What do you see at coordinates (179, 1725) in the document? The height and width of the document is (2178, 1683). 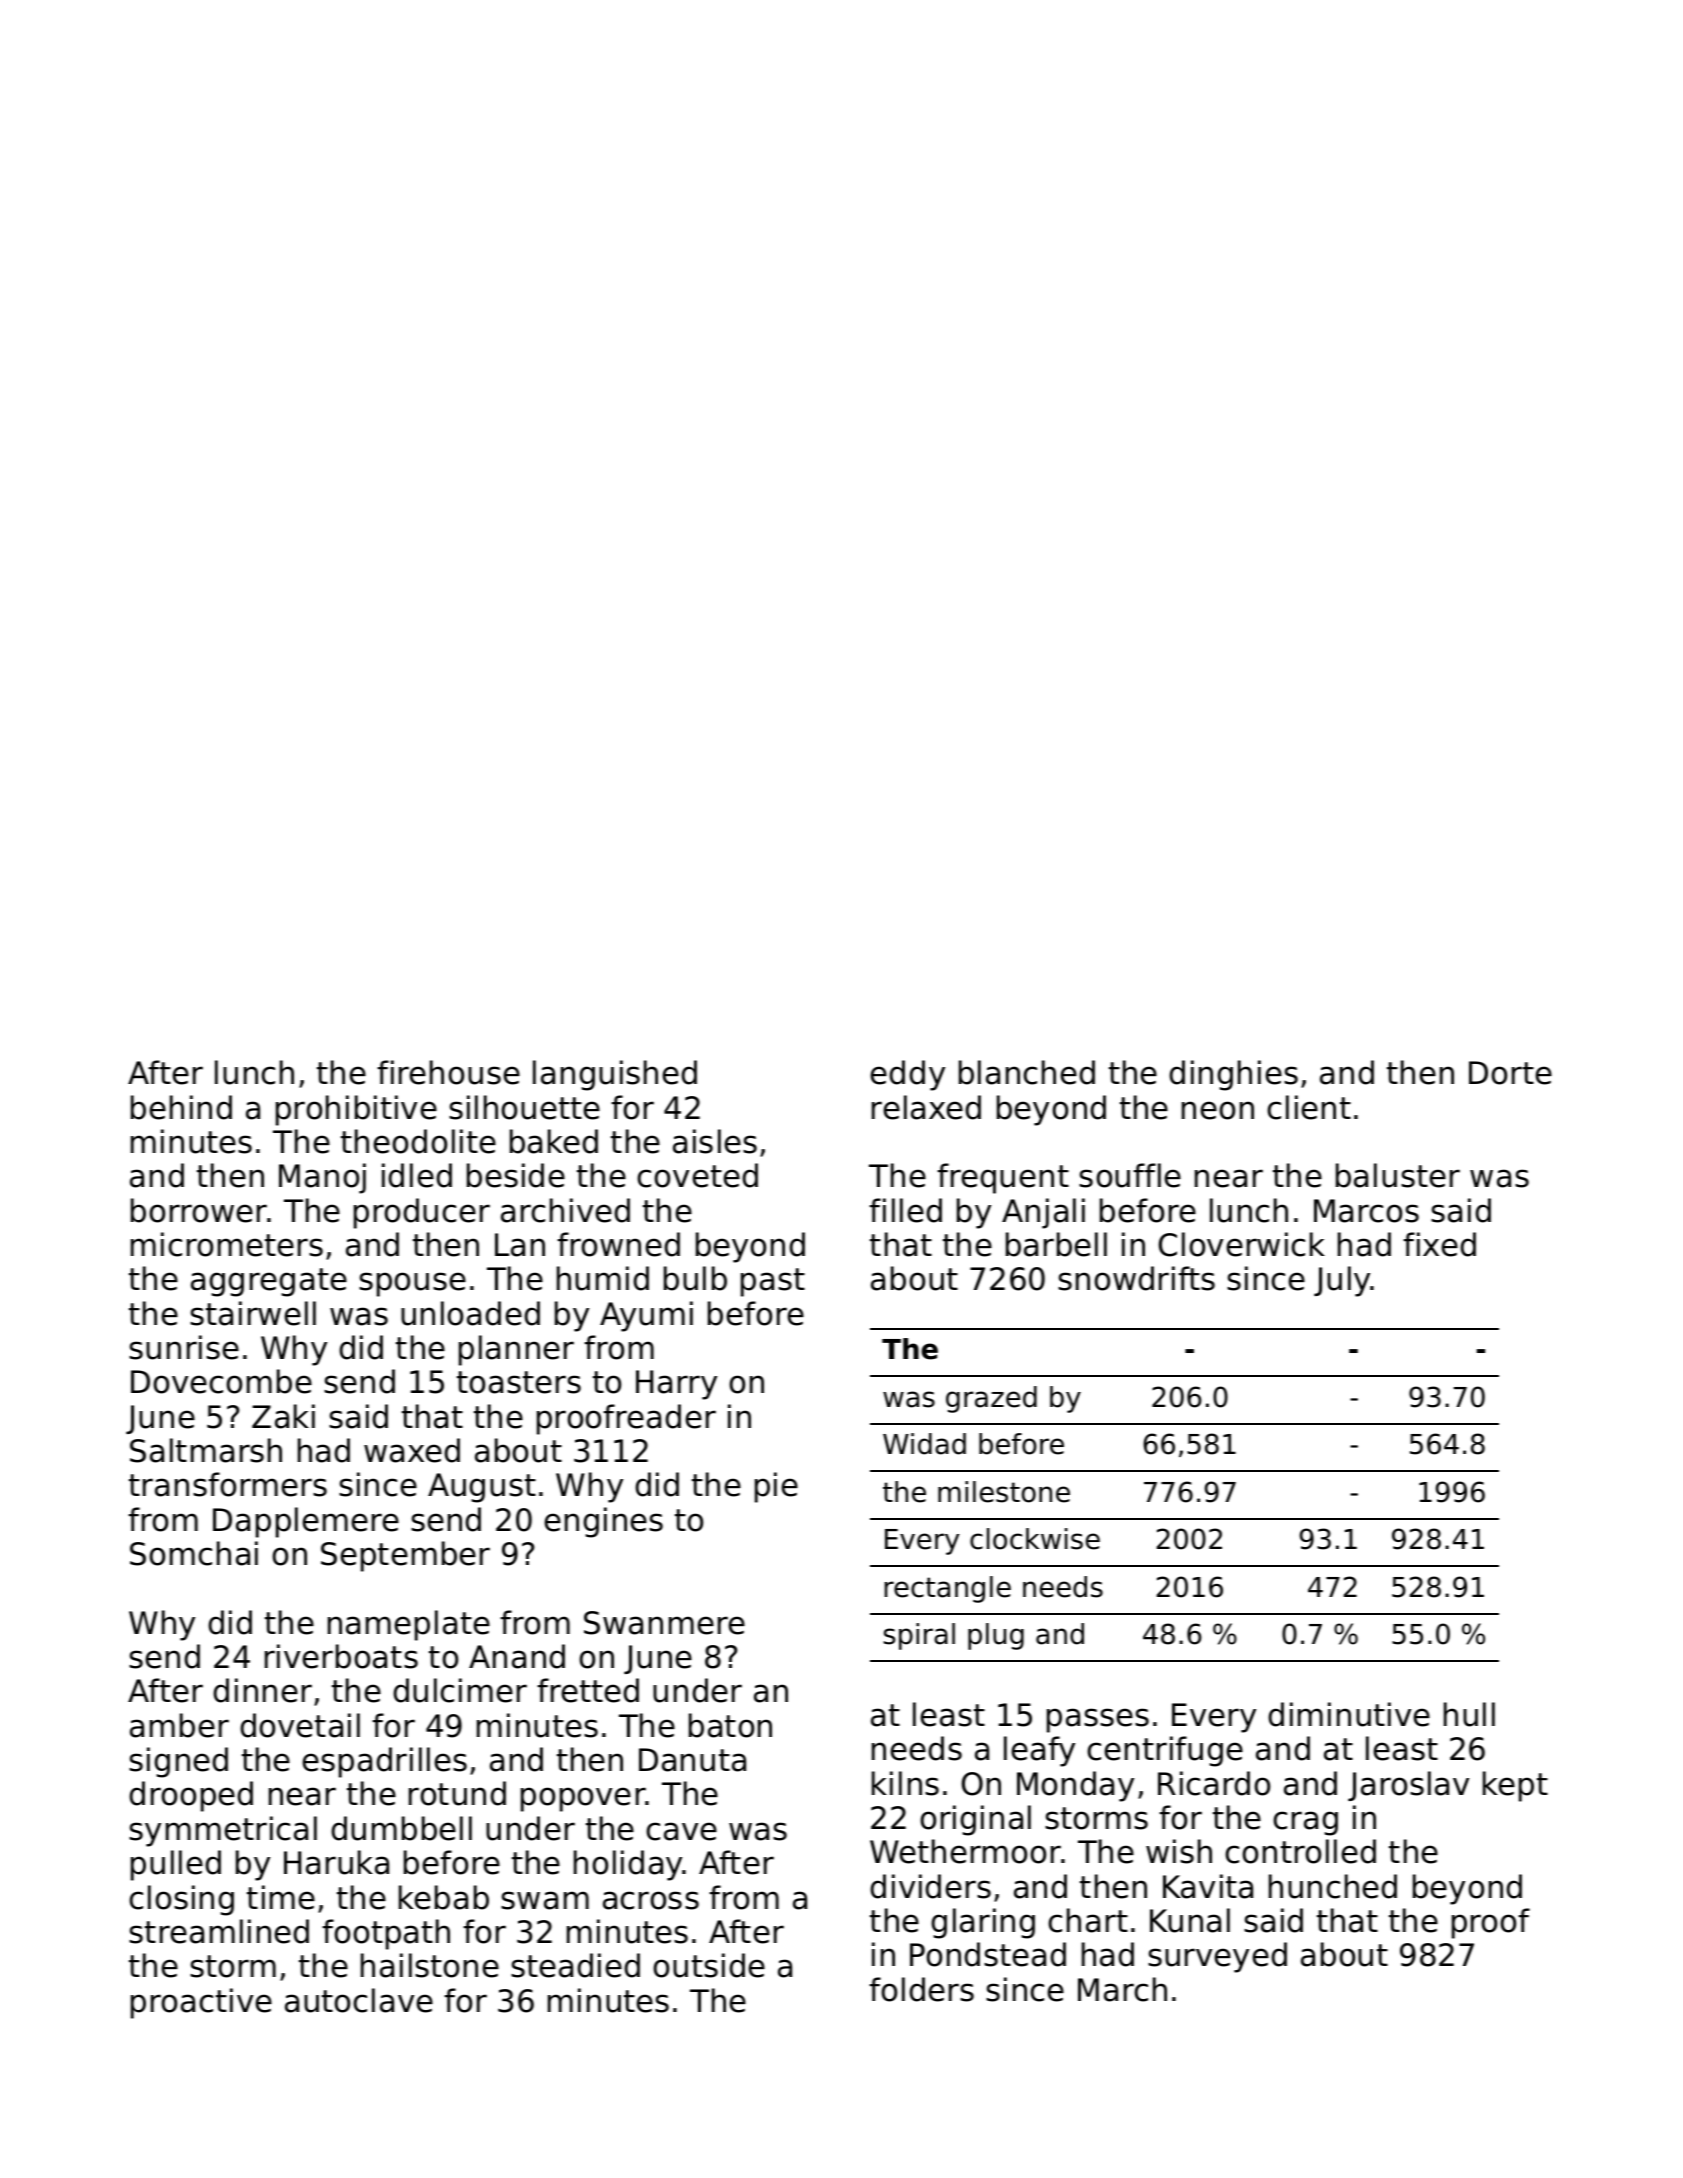 I see `amber` at bounding box center [179, 1725].
